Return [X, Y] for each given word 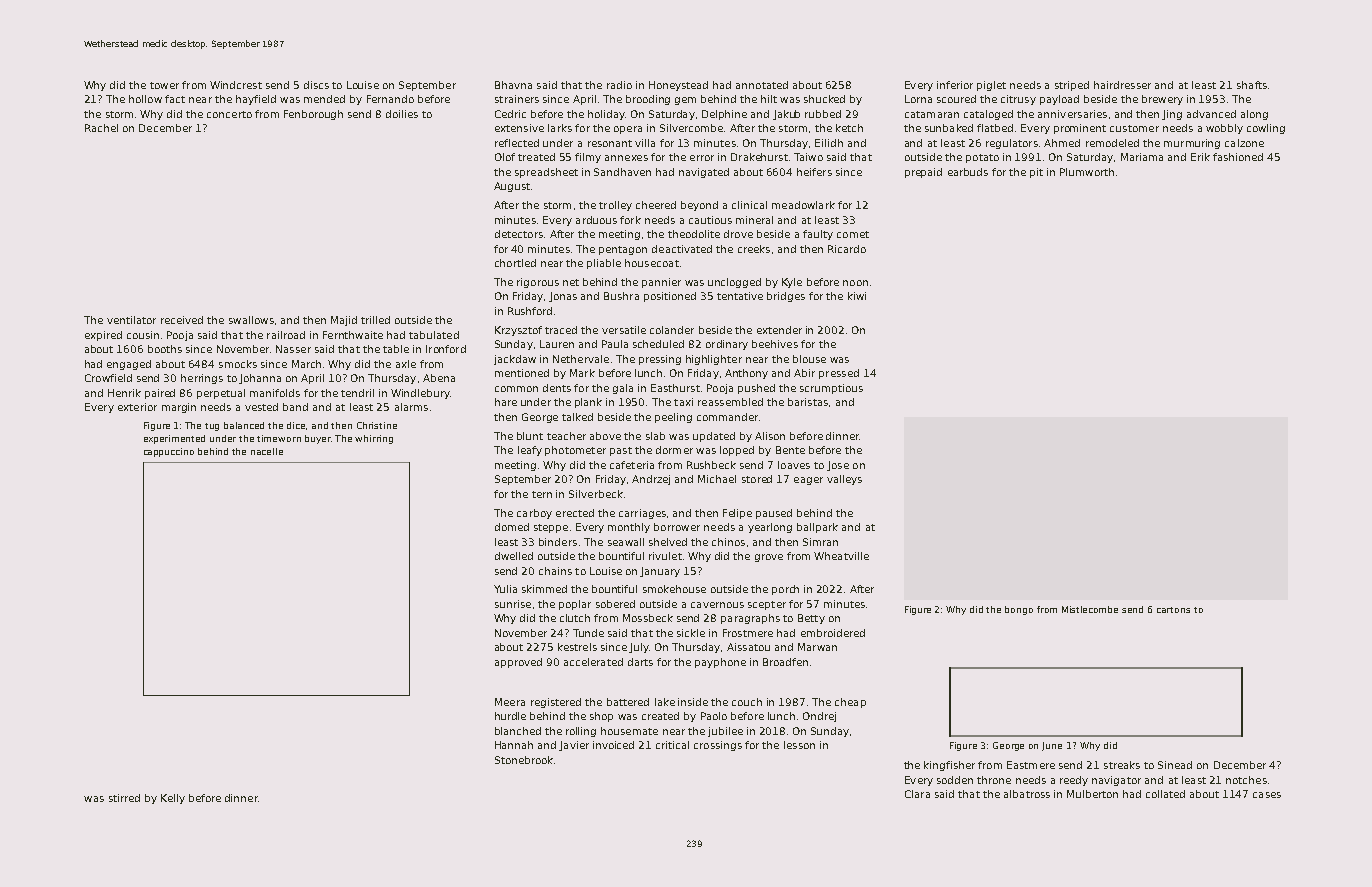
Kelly [173, 799]
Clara [917, 794]
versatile [624, 330]
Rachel [101, 128]
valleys [844, 480]
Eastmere [1031, 765]
